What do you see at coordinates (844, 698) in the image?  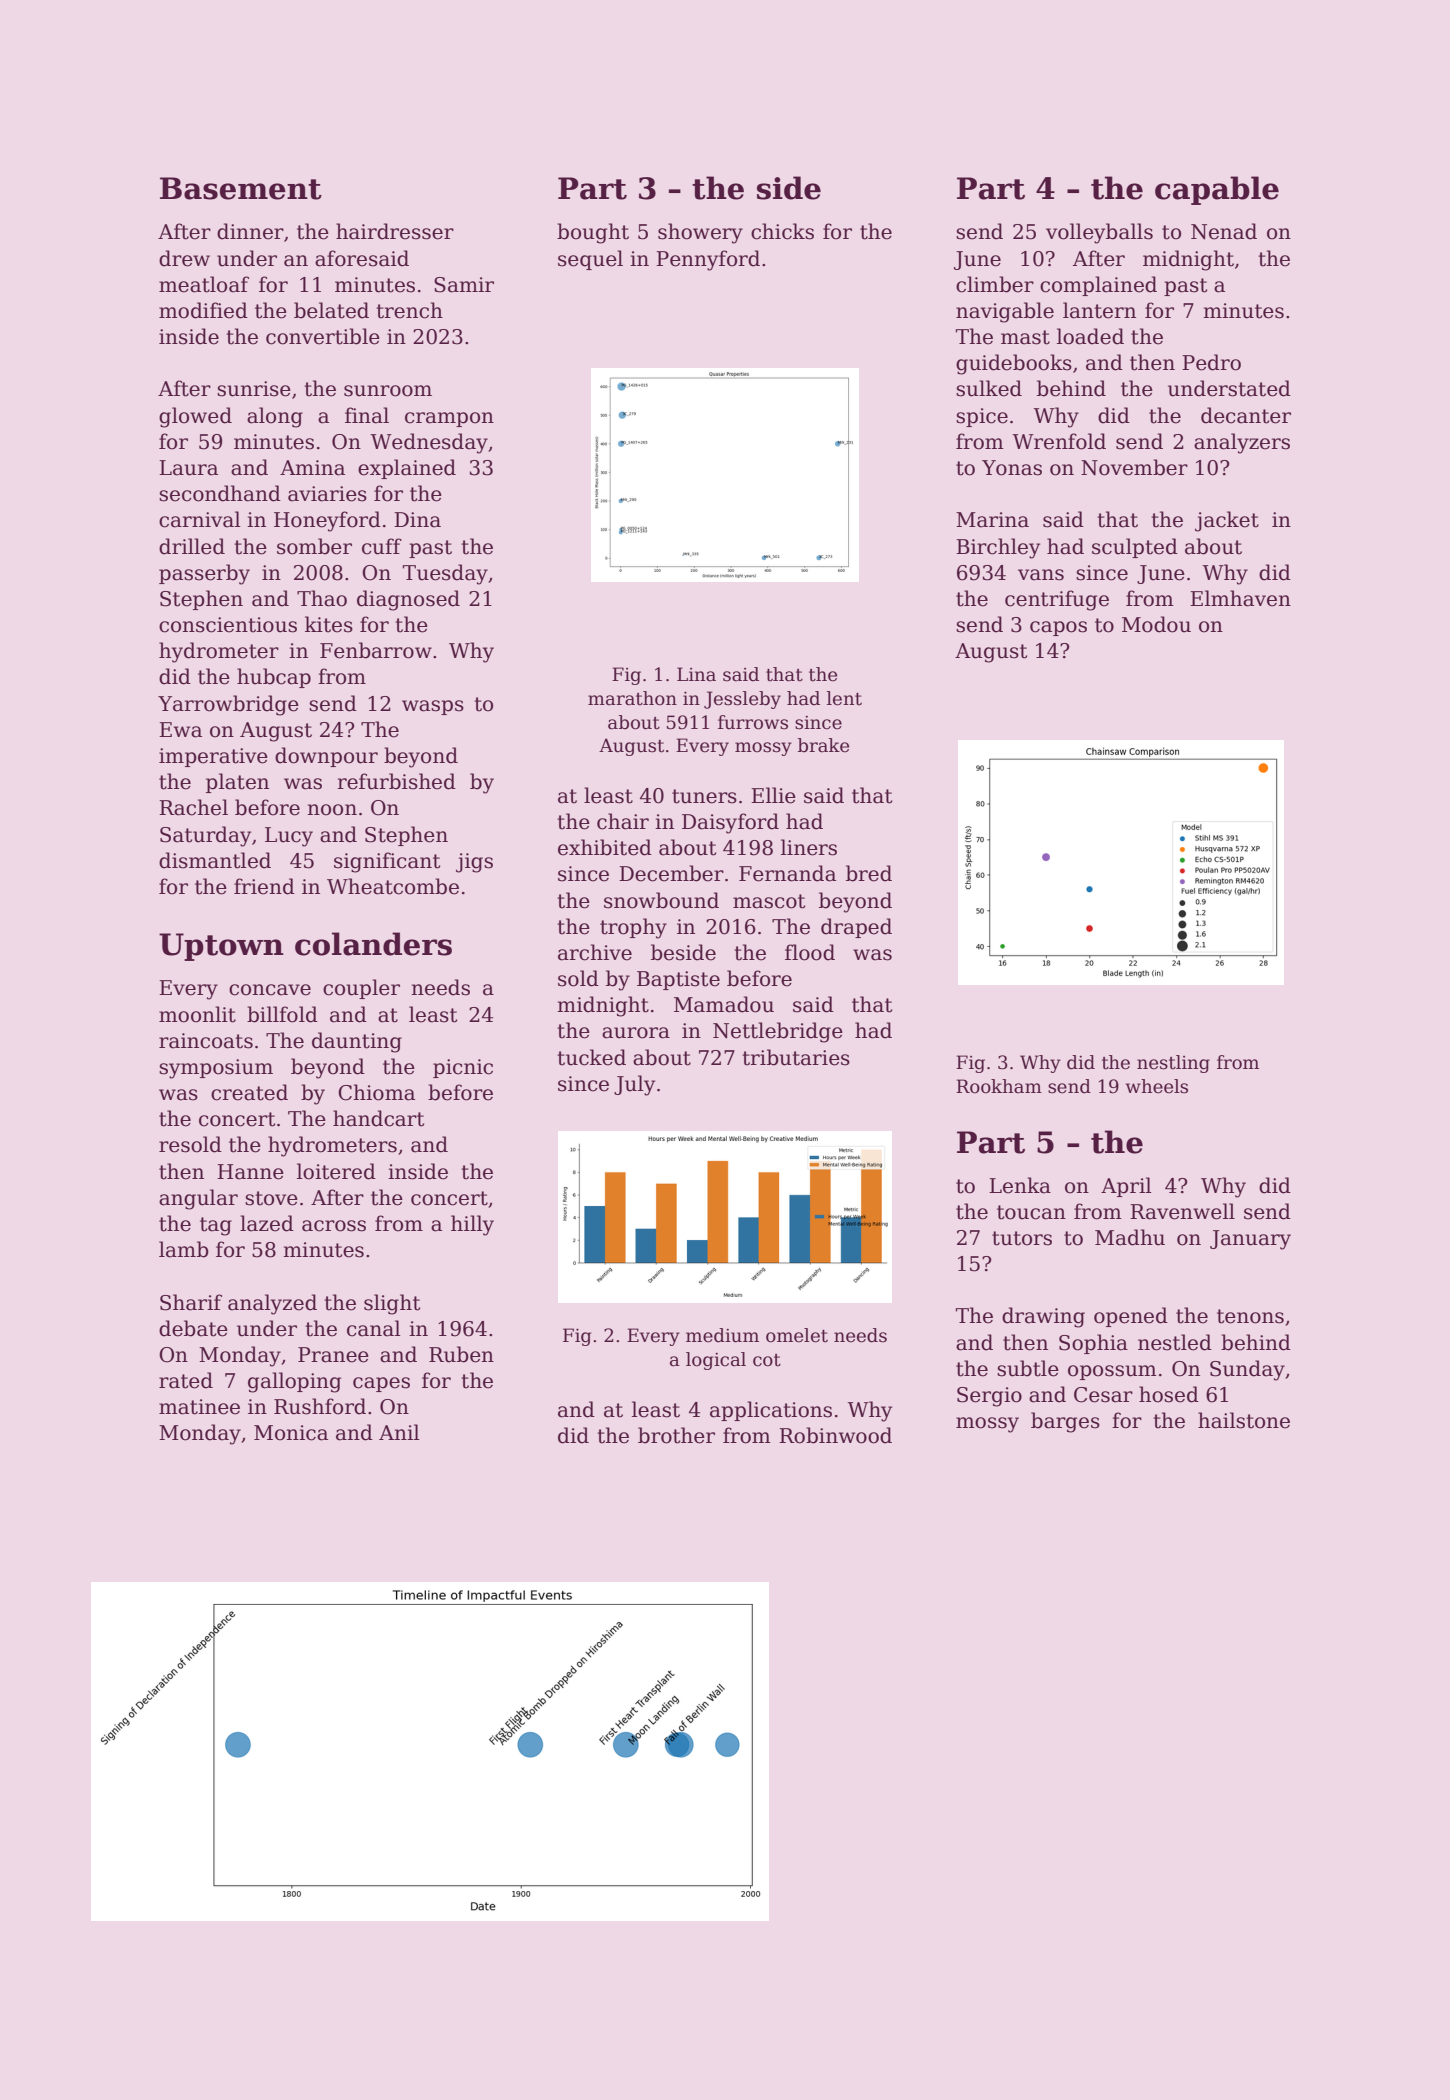 I see `lent` at bounding box center [844, 698].
